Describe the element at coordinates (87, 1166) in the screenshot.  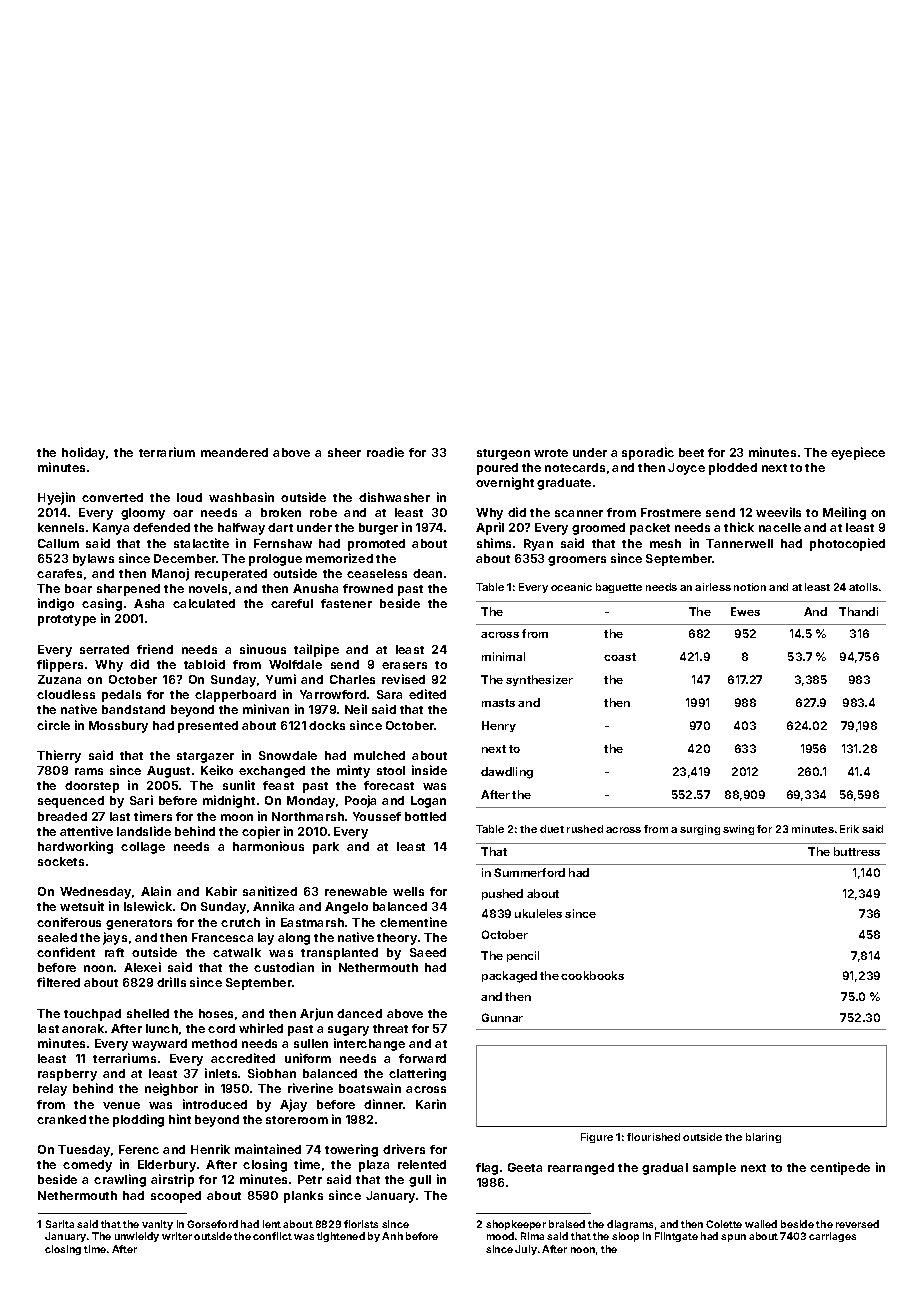
I see `comedy` at that location.
